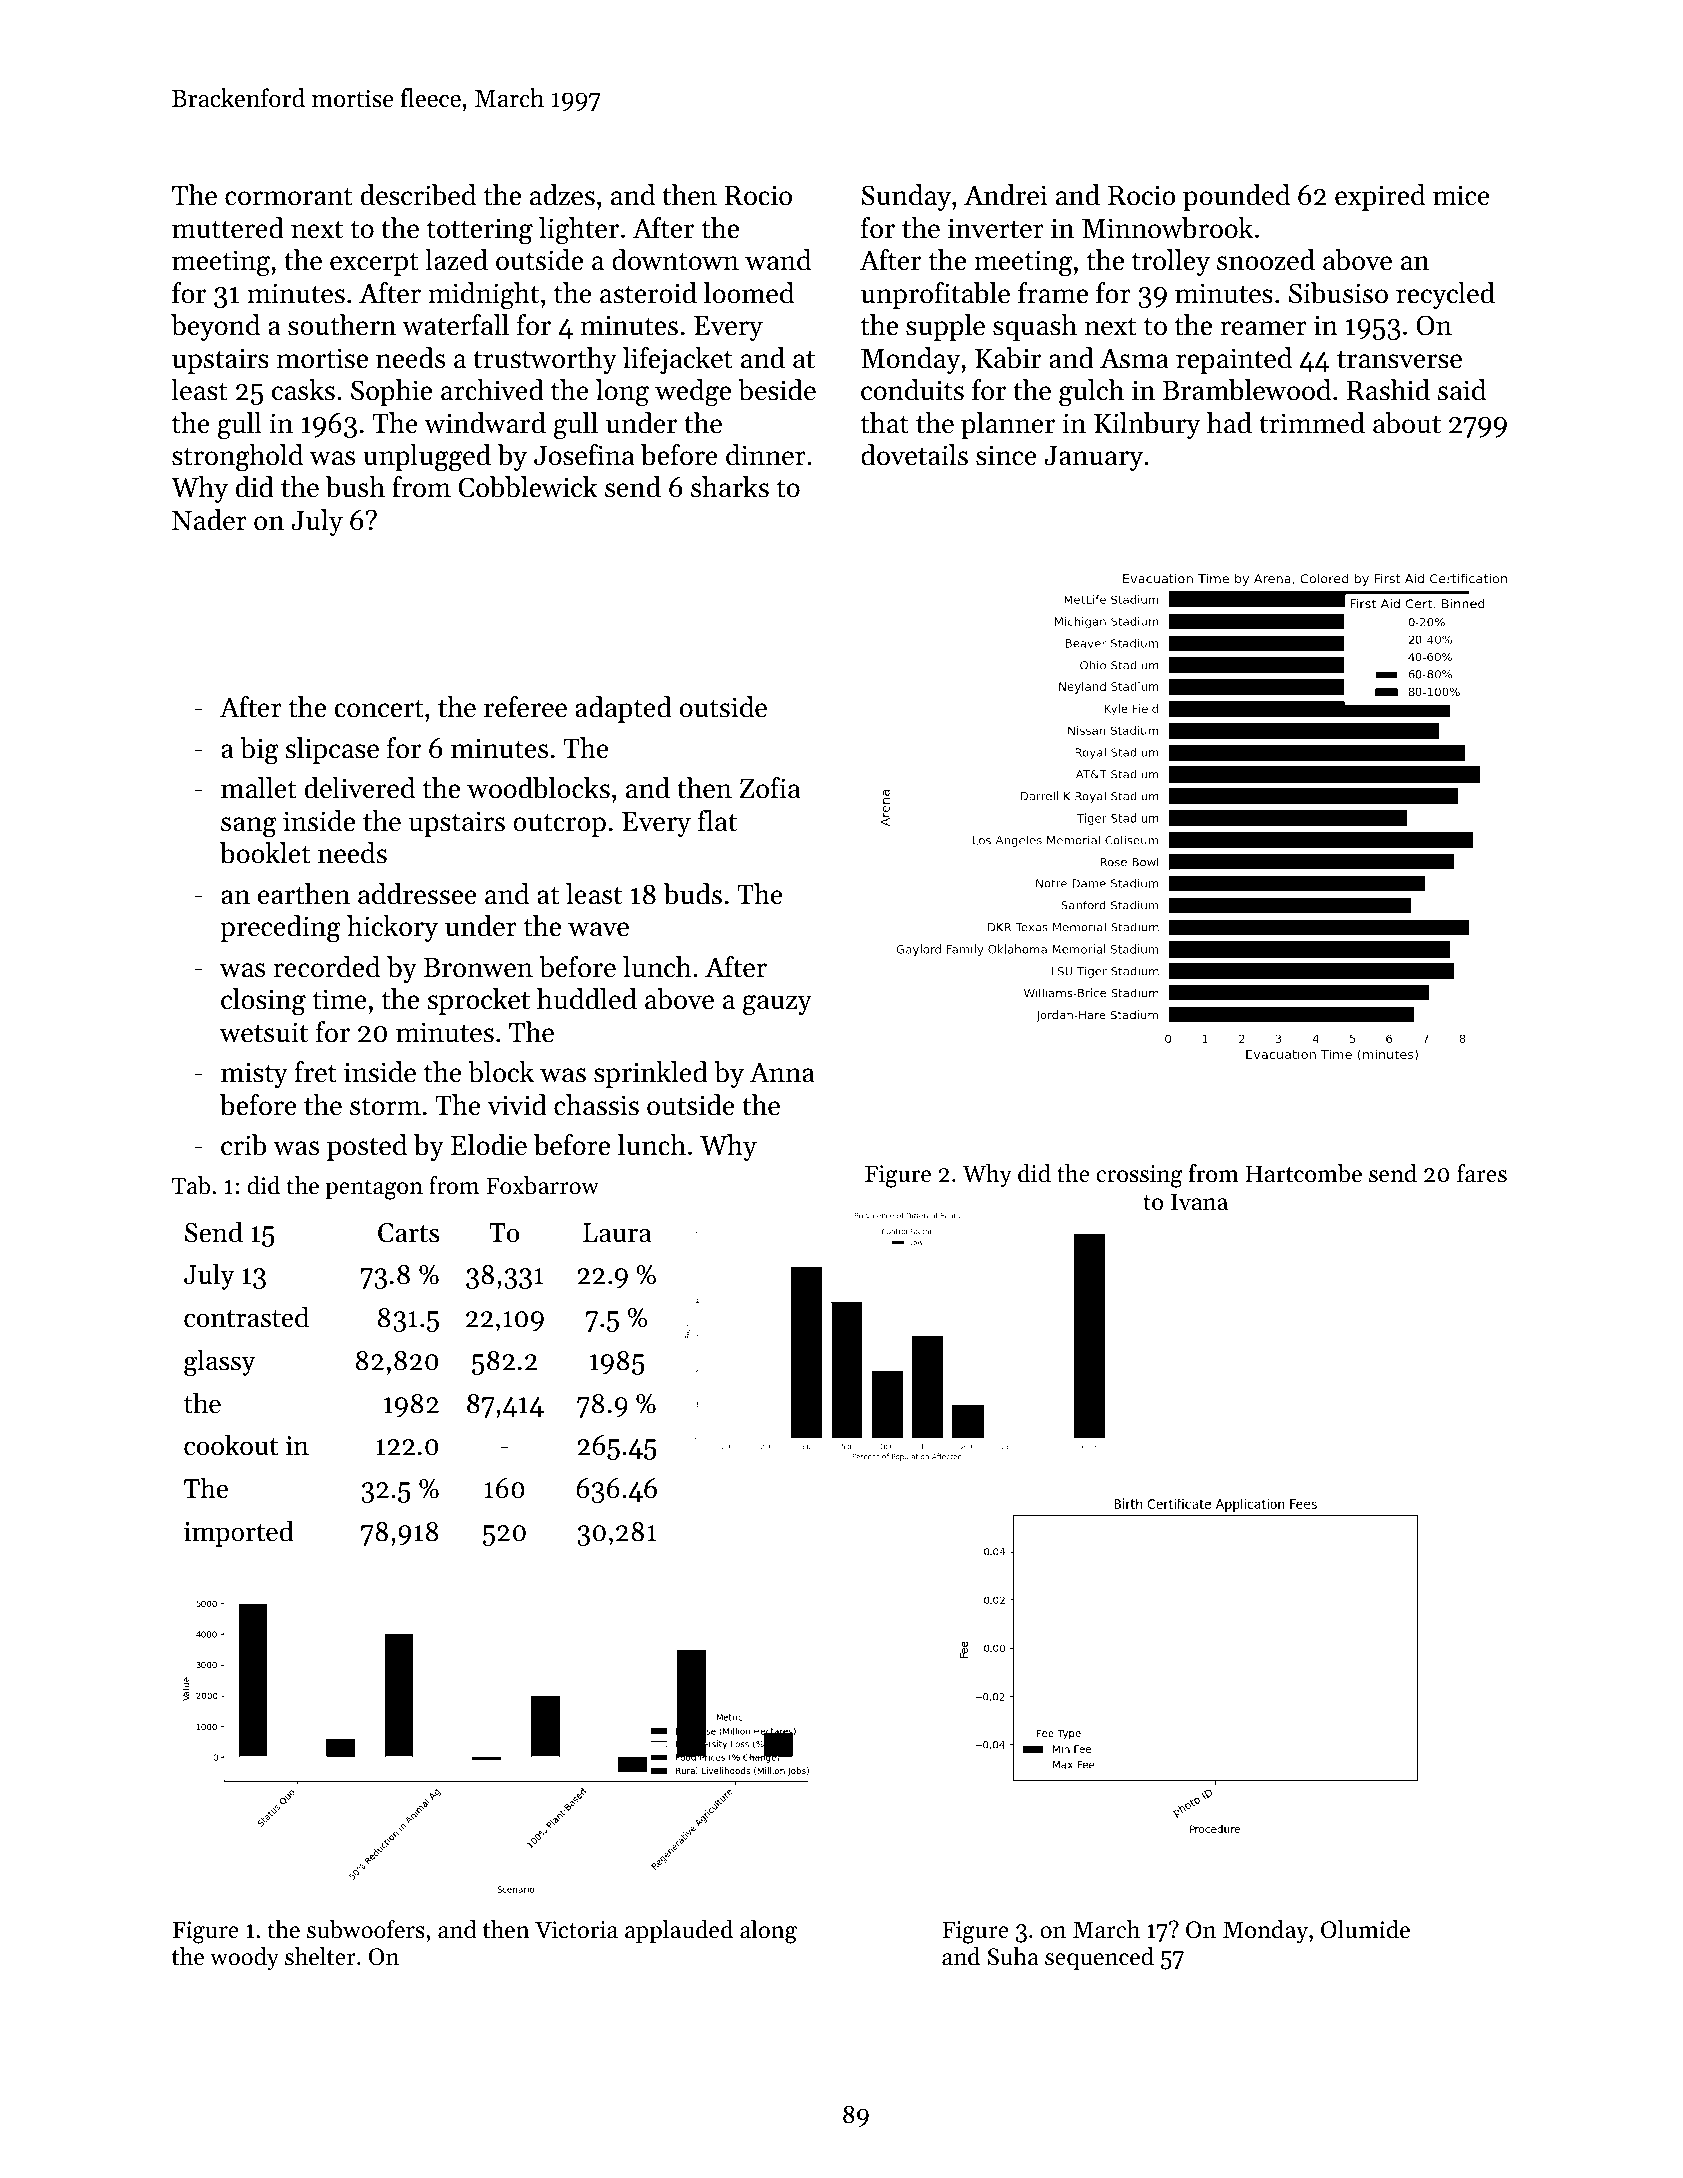 The height and width of the screenshot is (2178, 1683). I want to click on casks, so click(303, 390).
